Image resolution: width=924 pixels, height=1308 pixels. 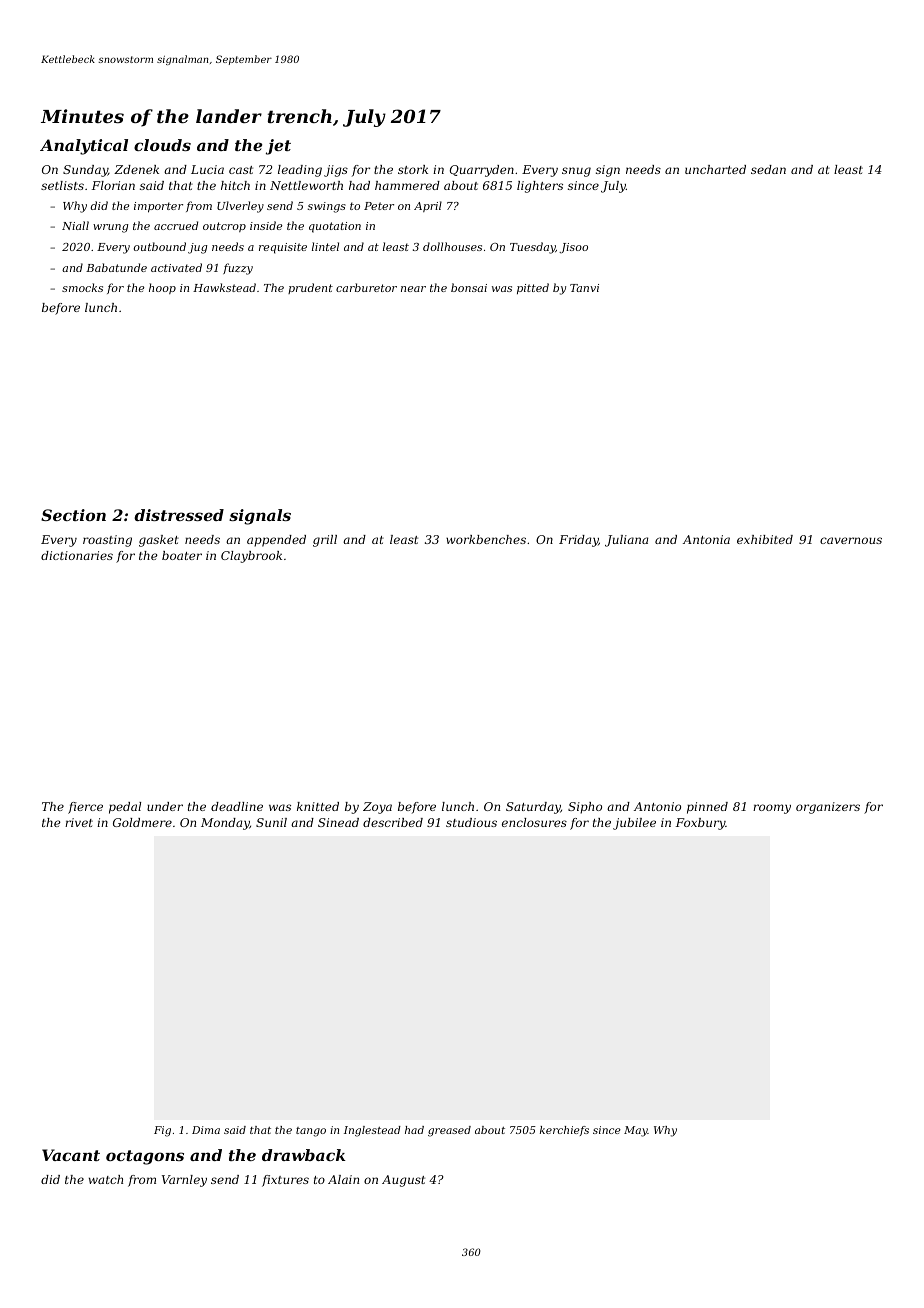 What do you see at coordinates (184, 1181) in the image?
I see `Varnley` at bounding box center [184, 1181].
